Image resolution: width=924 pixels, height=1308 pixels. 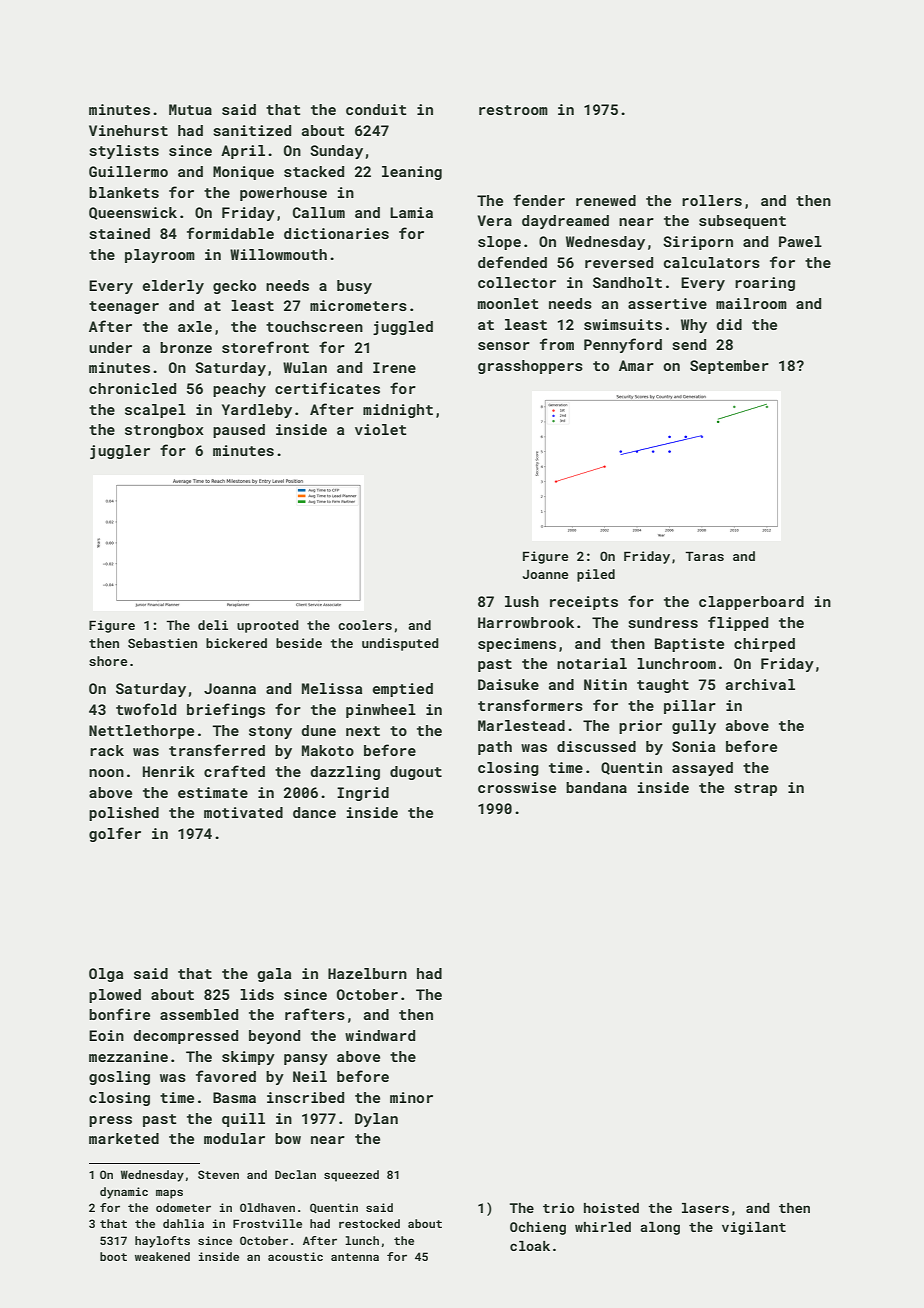 I want to click on boot, so click(x=113, y=1256).
